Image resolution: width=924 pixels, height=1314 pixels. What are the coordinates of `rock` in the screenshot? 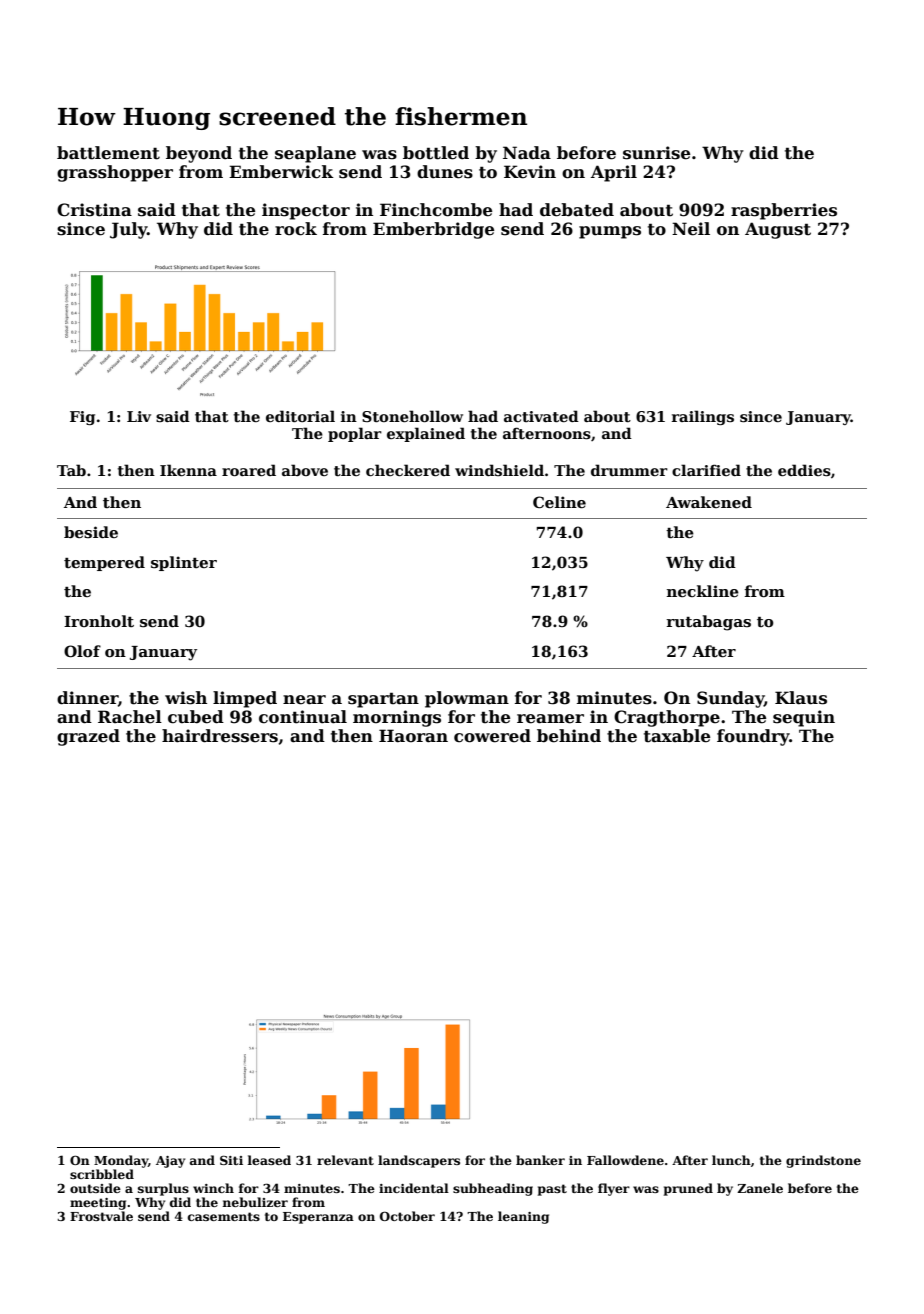 It's located at (296, 229).
